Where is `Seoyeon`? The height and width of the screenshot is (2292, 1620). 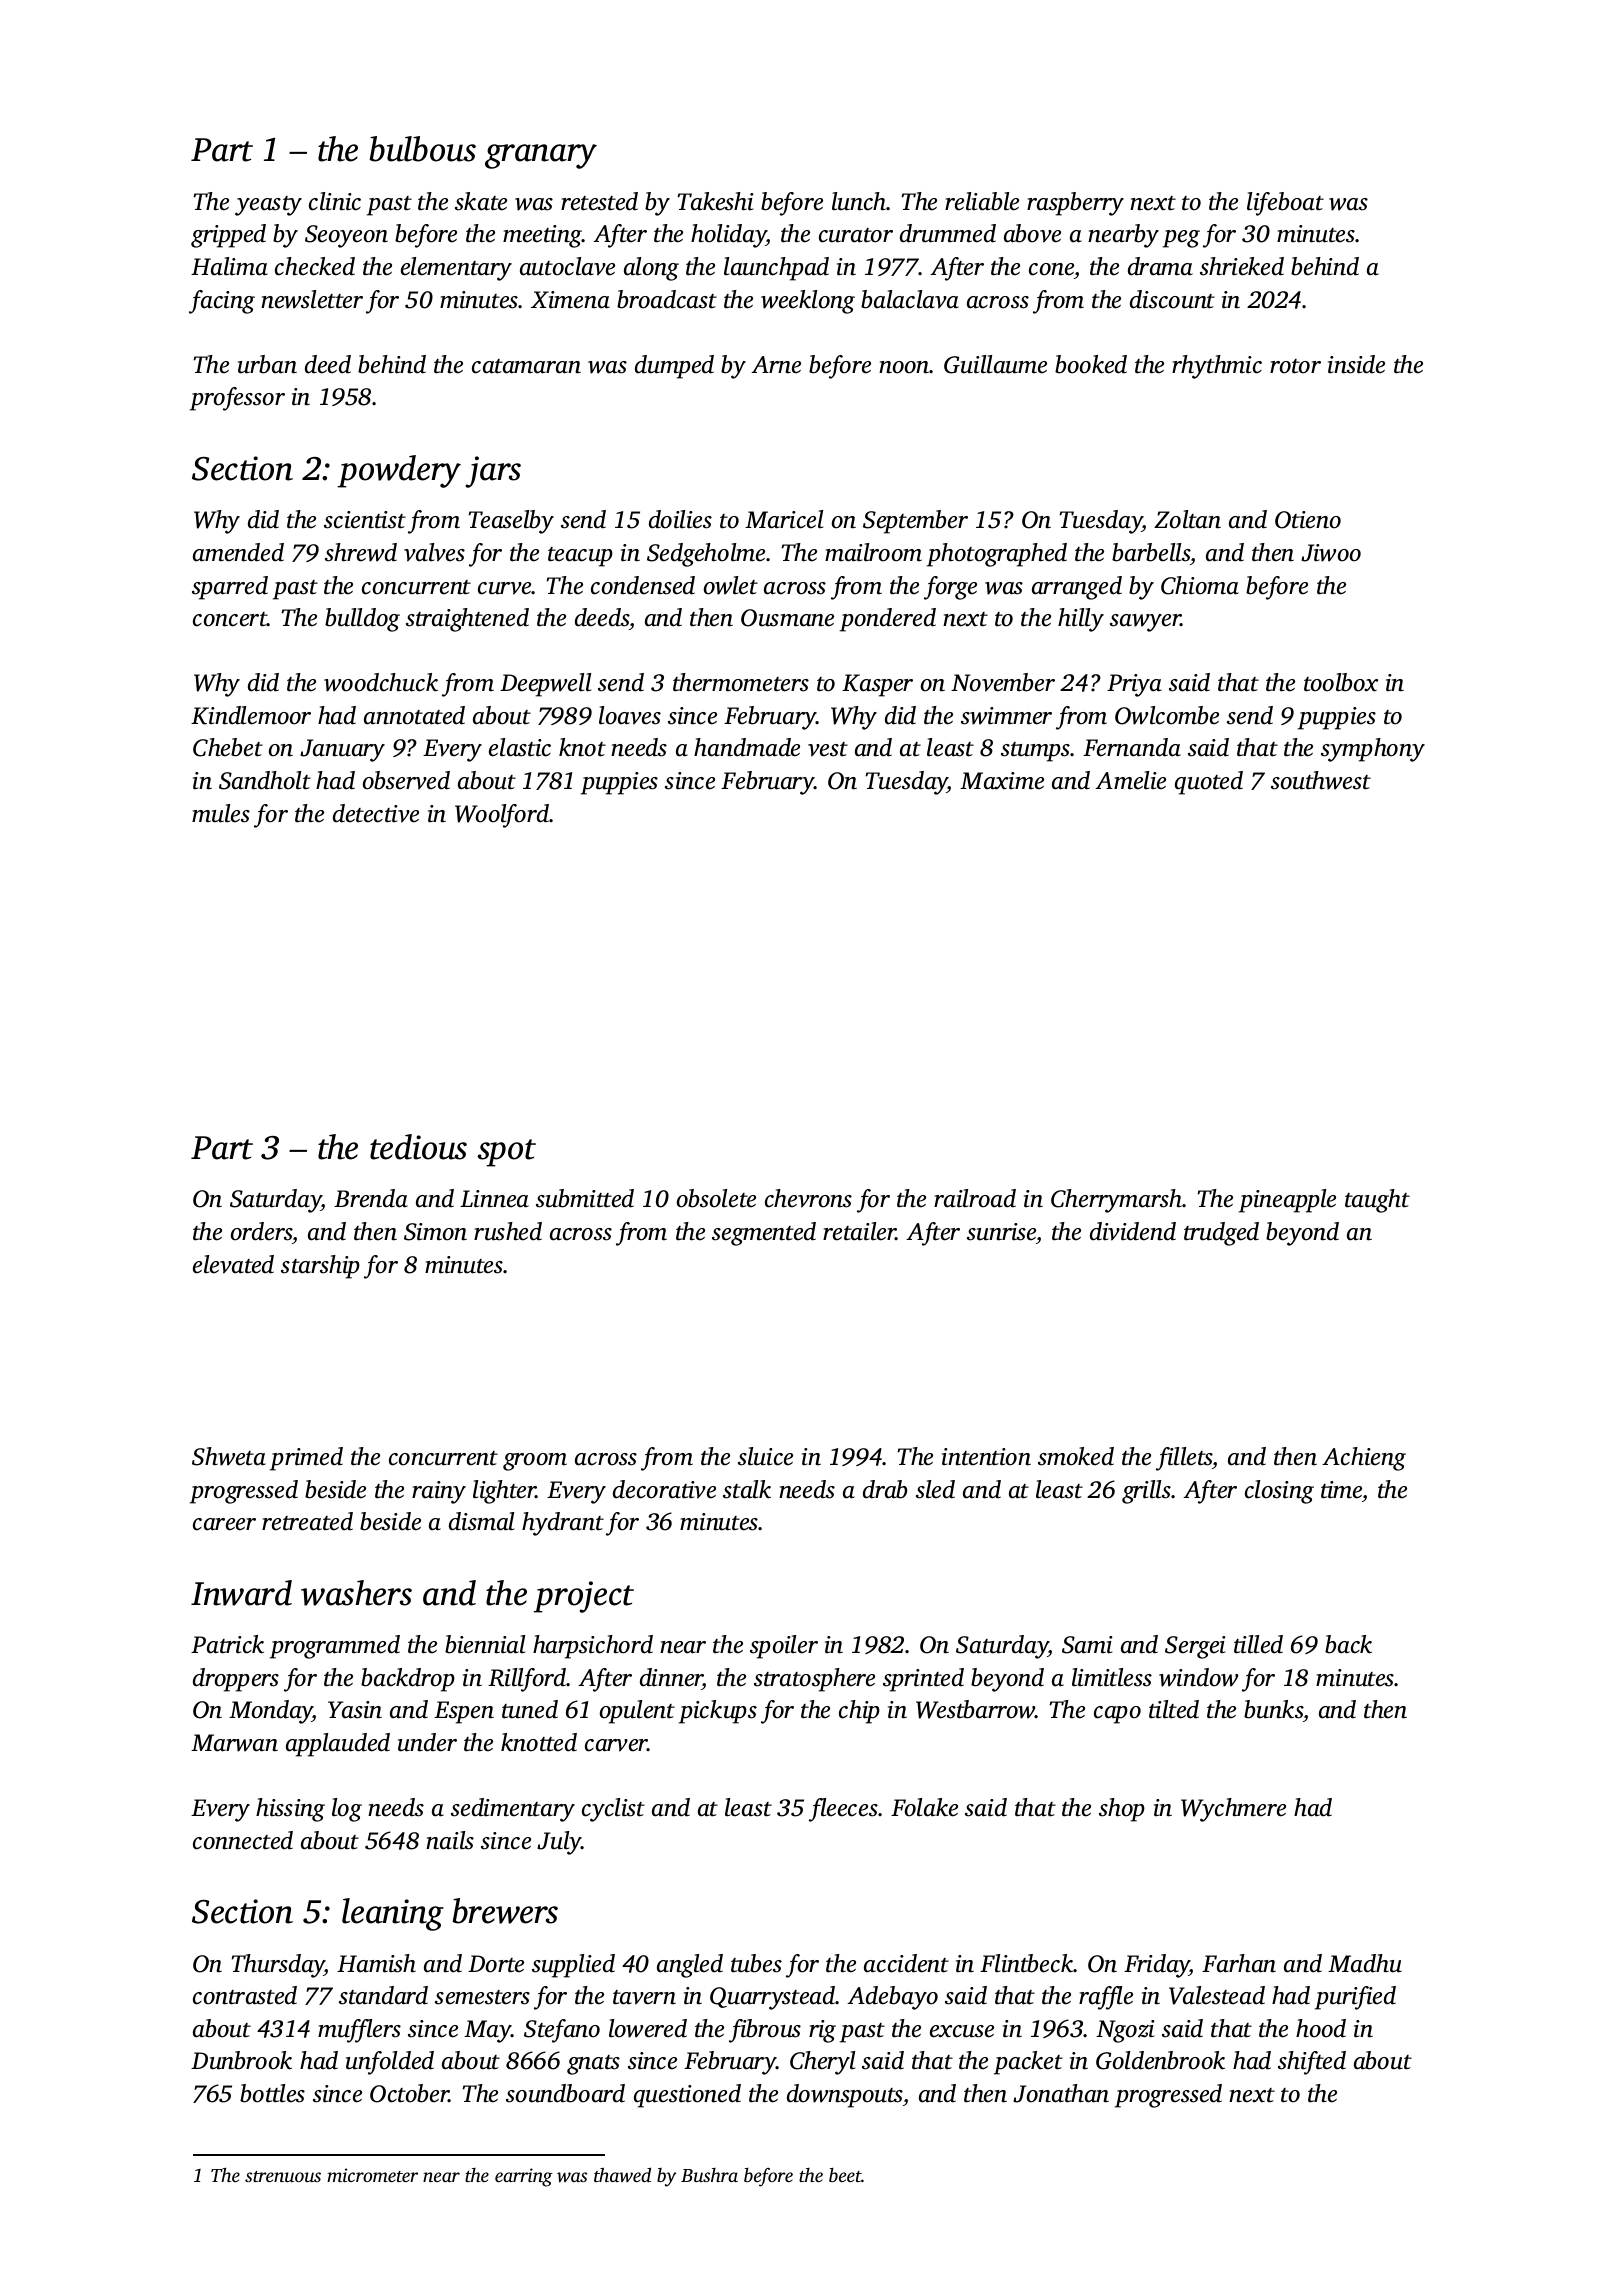 Seoyeon is located at coordinates (346, 236).
